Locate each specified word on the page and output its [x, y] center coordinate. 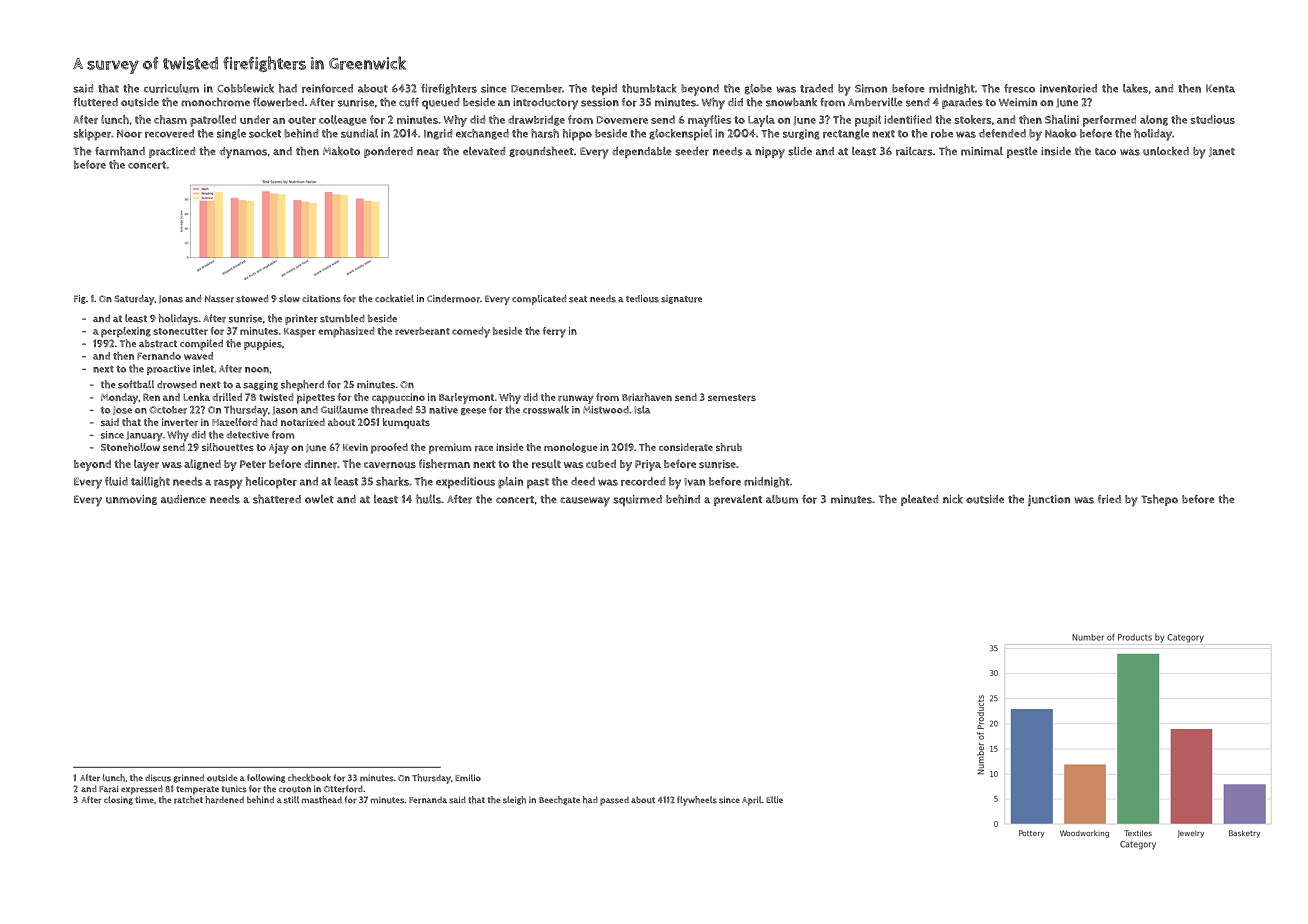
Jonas [171, 299]
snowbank [791, 102]
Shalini [1062, 119]
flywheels [697, 801]
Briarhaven [647, 397]
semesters [732, 398]
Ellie [774, 799]
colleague [343, 120]
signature [681, 299]
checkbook [309, 777]
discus [158, 778]
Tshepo [1159, 500]
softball [136, 384]
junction [1049, 500]
